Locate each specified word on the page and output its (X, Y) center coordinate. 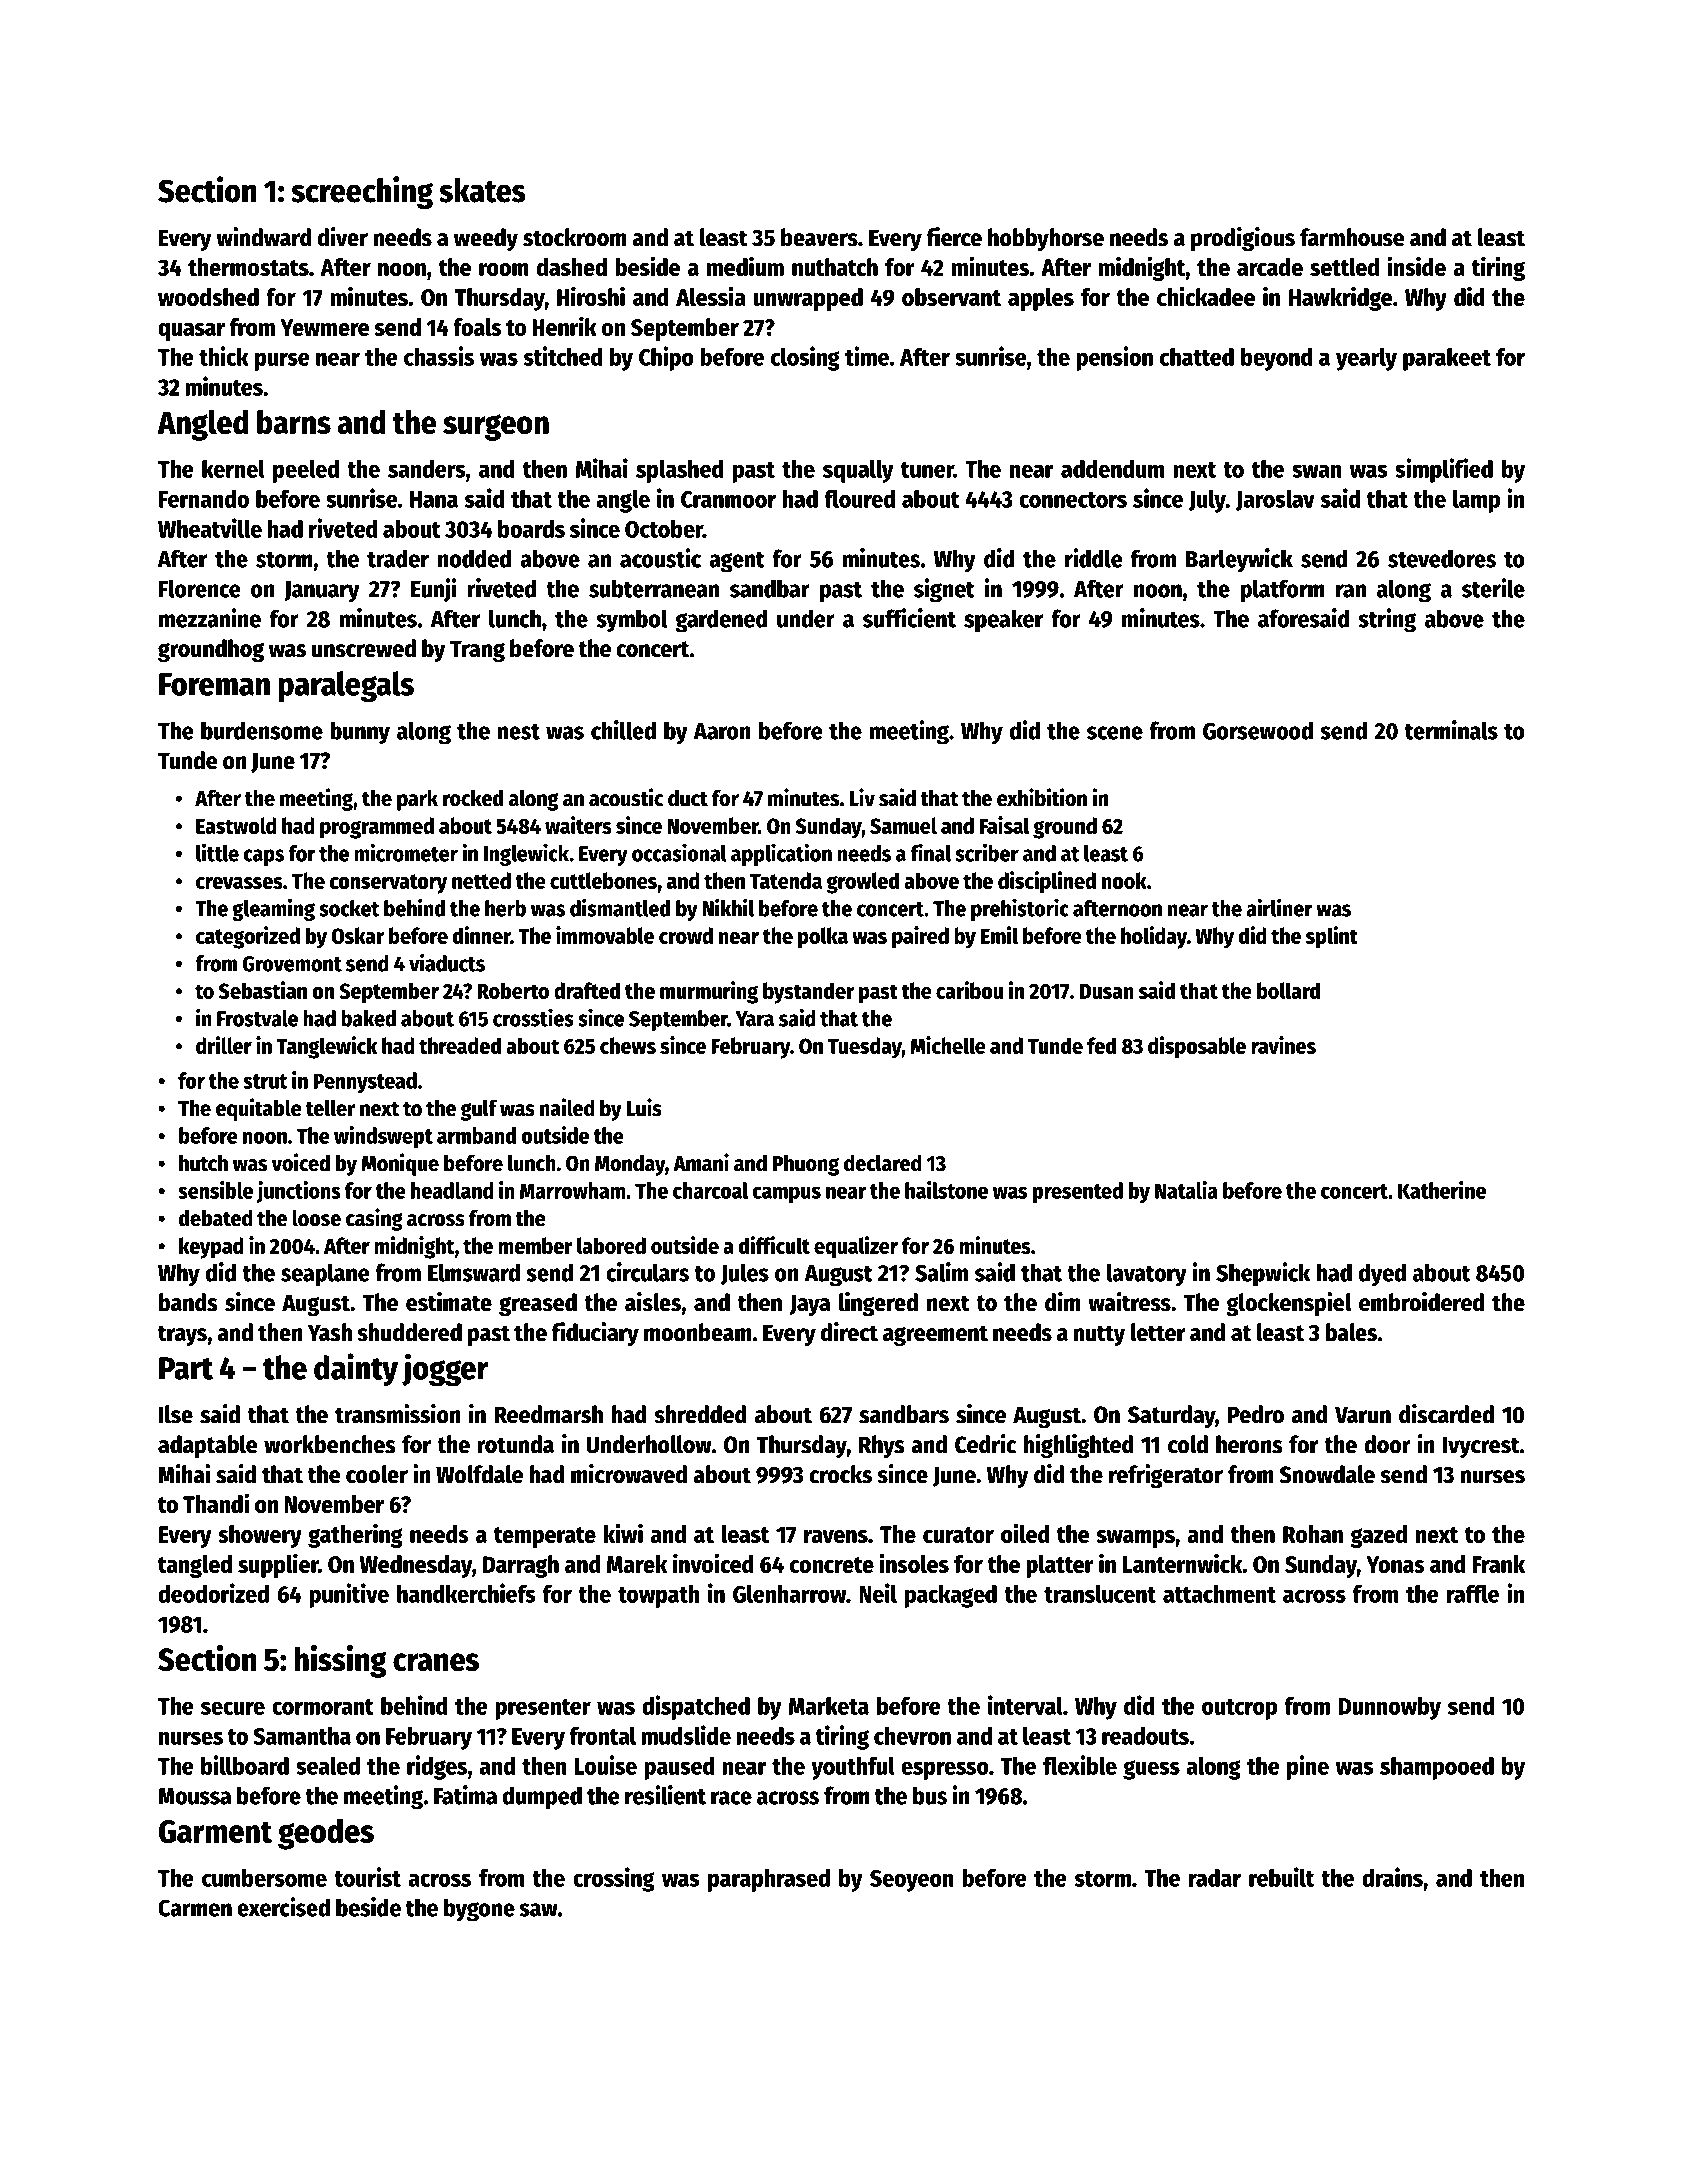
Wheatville (210, 528)
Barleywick (1239, 560)
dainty (356, 1370)
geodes (326, 1834)
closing (805, 358)
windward (264, 237)
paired (920, 937)
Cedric (985, 1444)
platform (1283, 591)
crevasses (239, 883)
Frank (1498, 1564)
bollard (1288, 990)
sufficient (909, 618)
